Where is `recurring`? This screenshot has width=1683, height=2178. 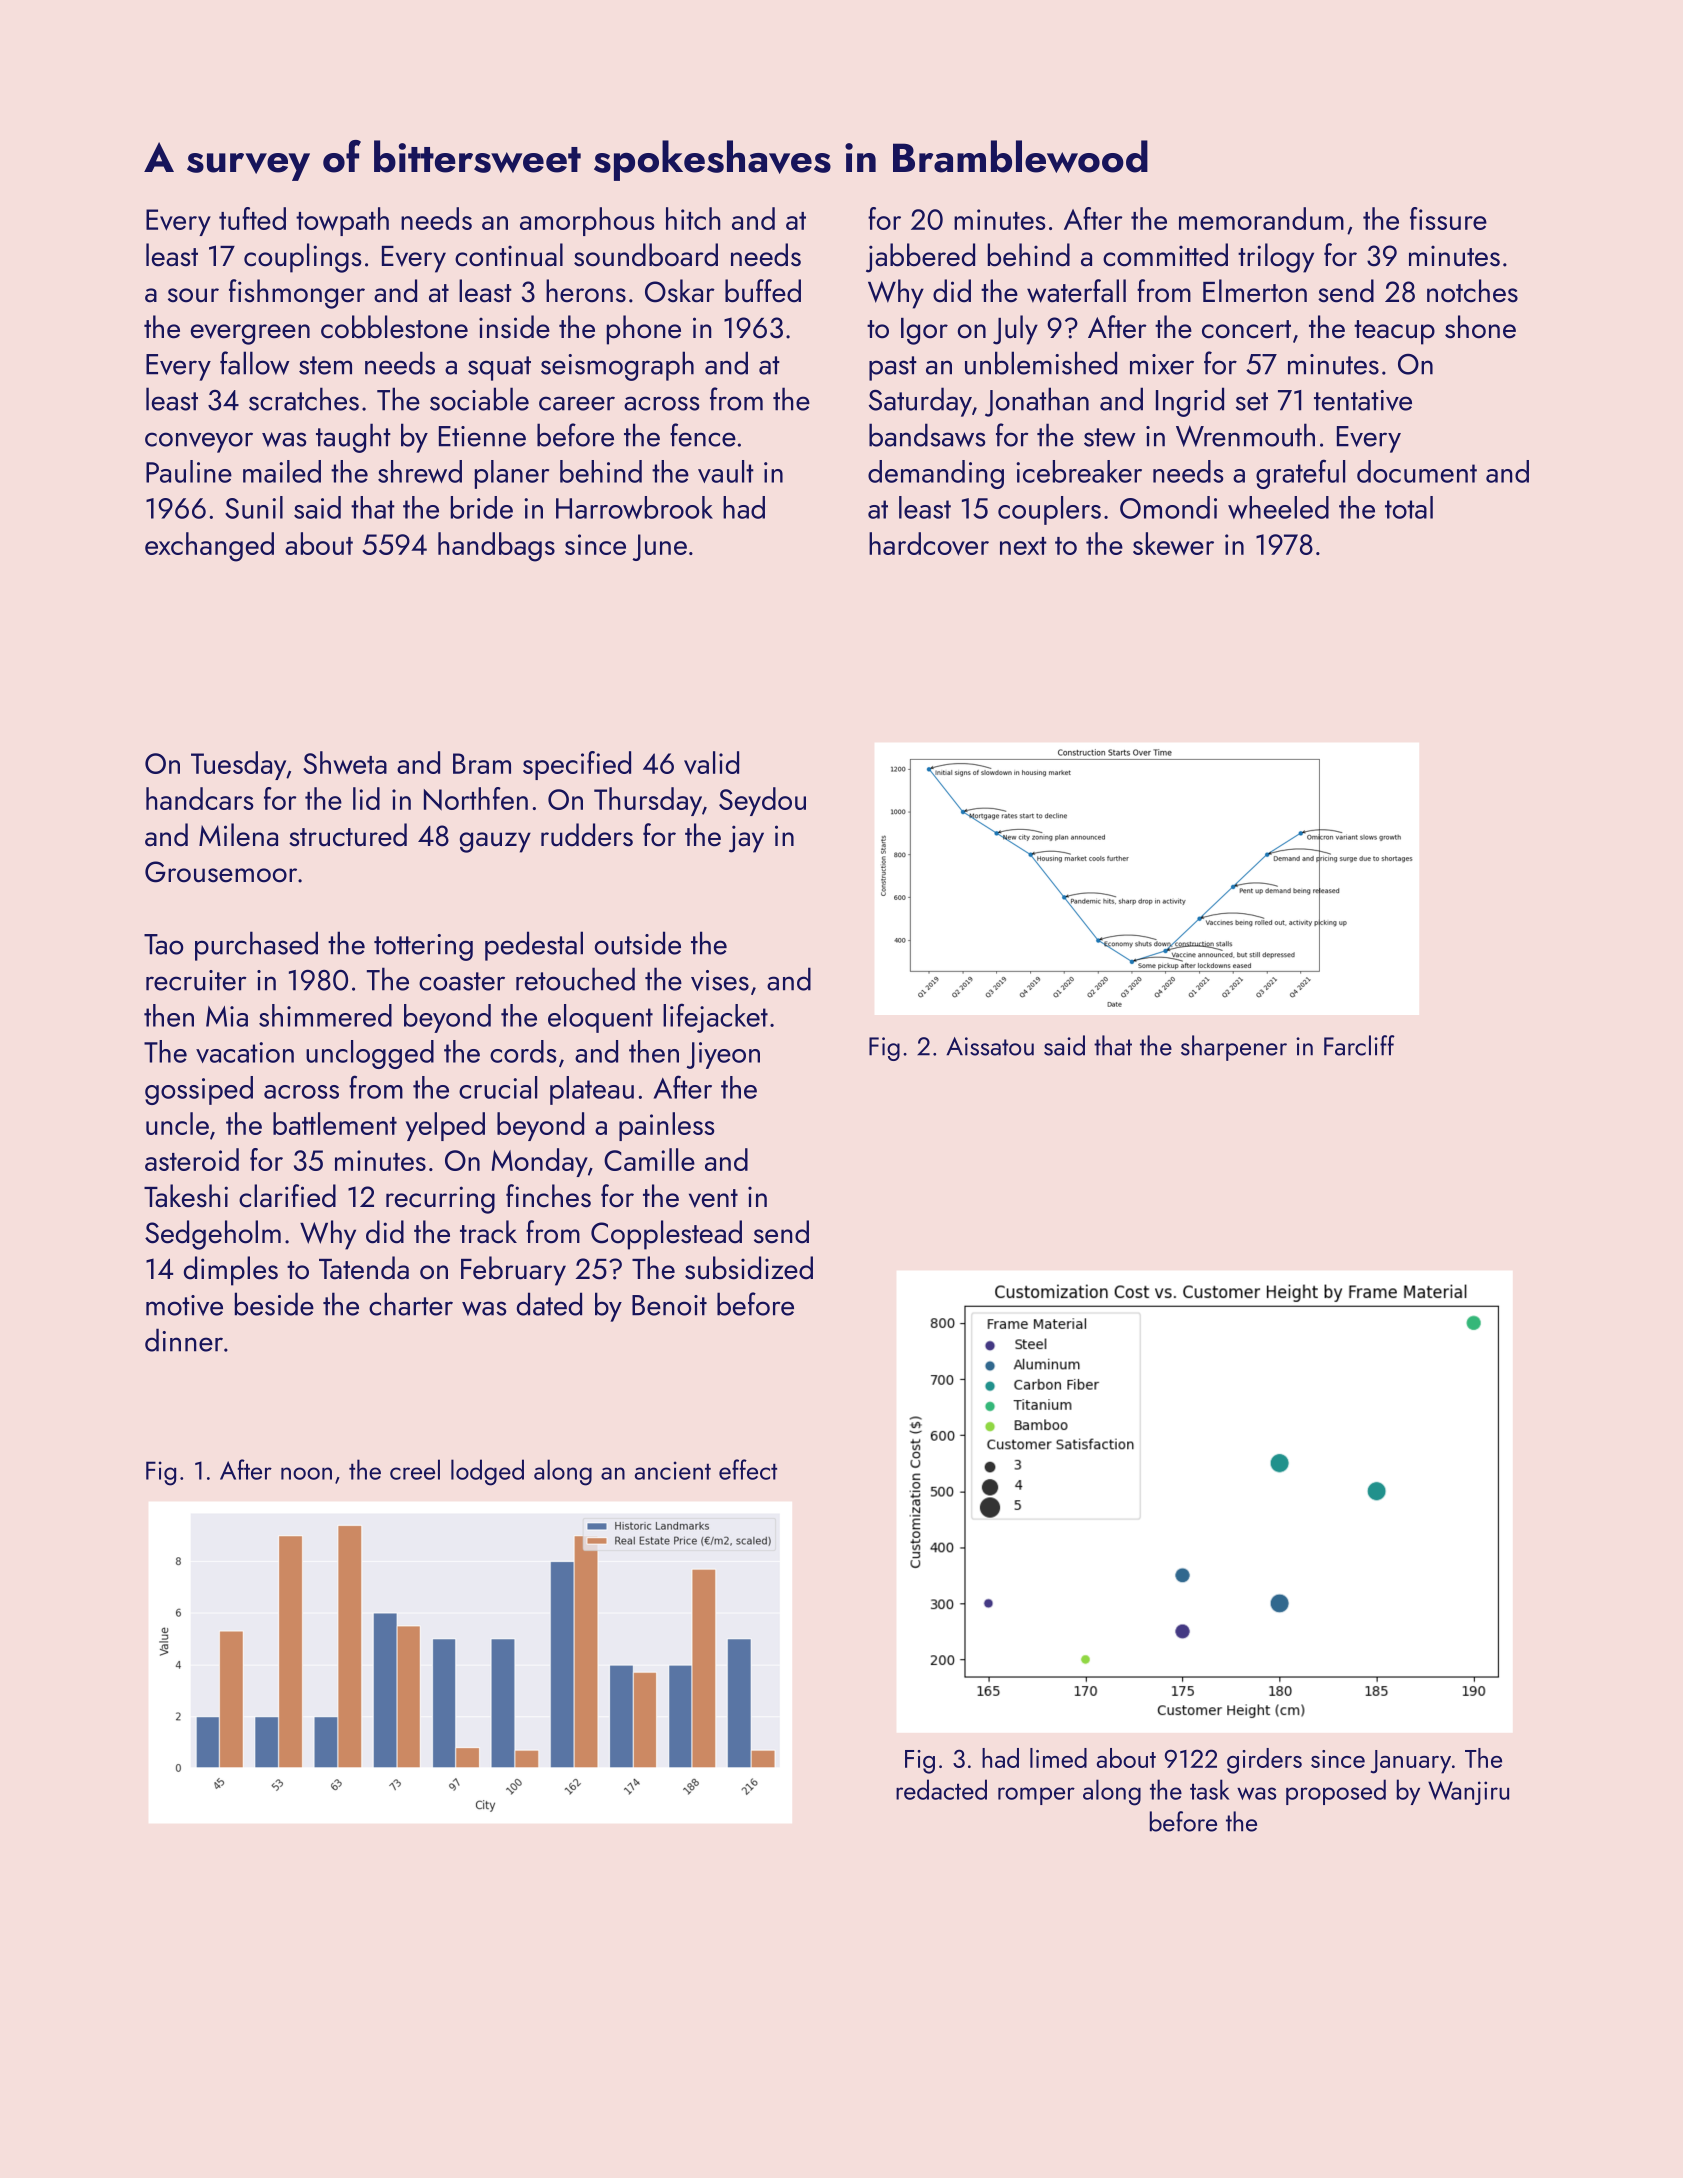
recurring is located at coordinates (440, 1200).
